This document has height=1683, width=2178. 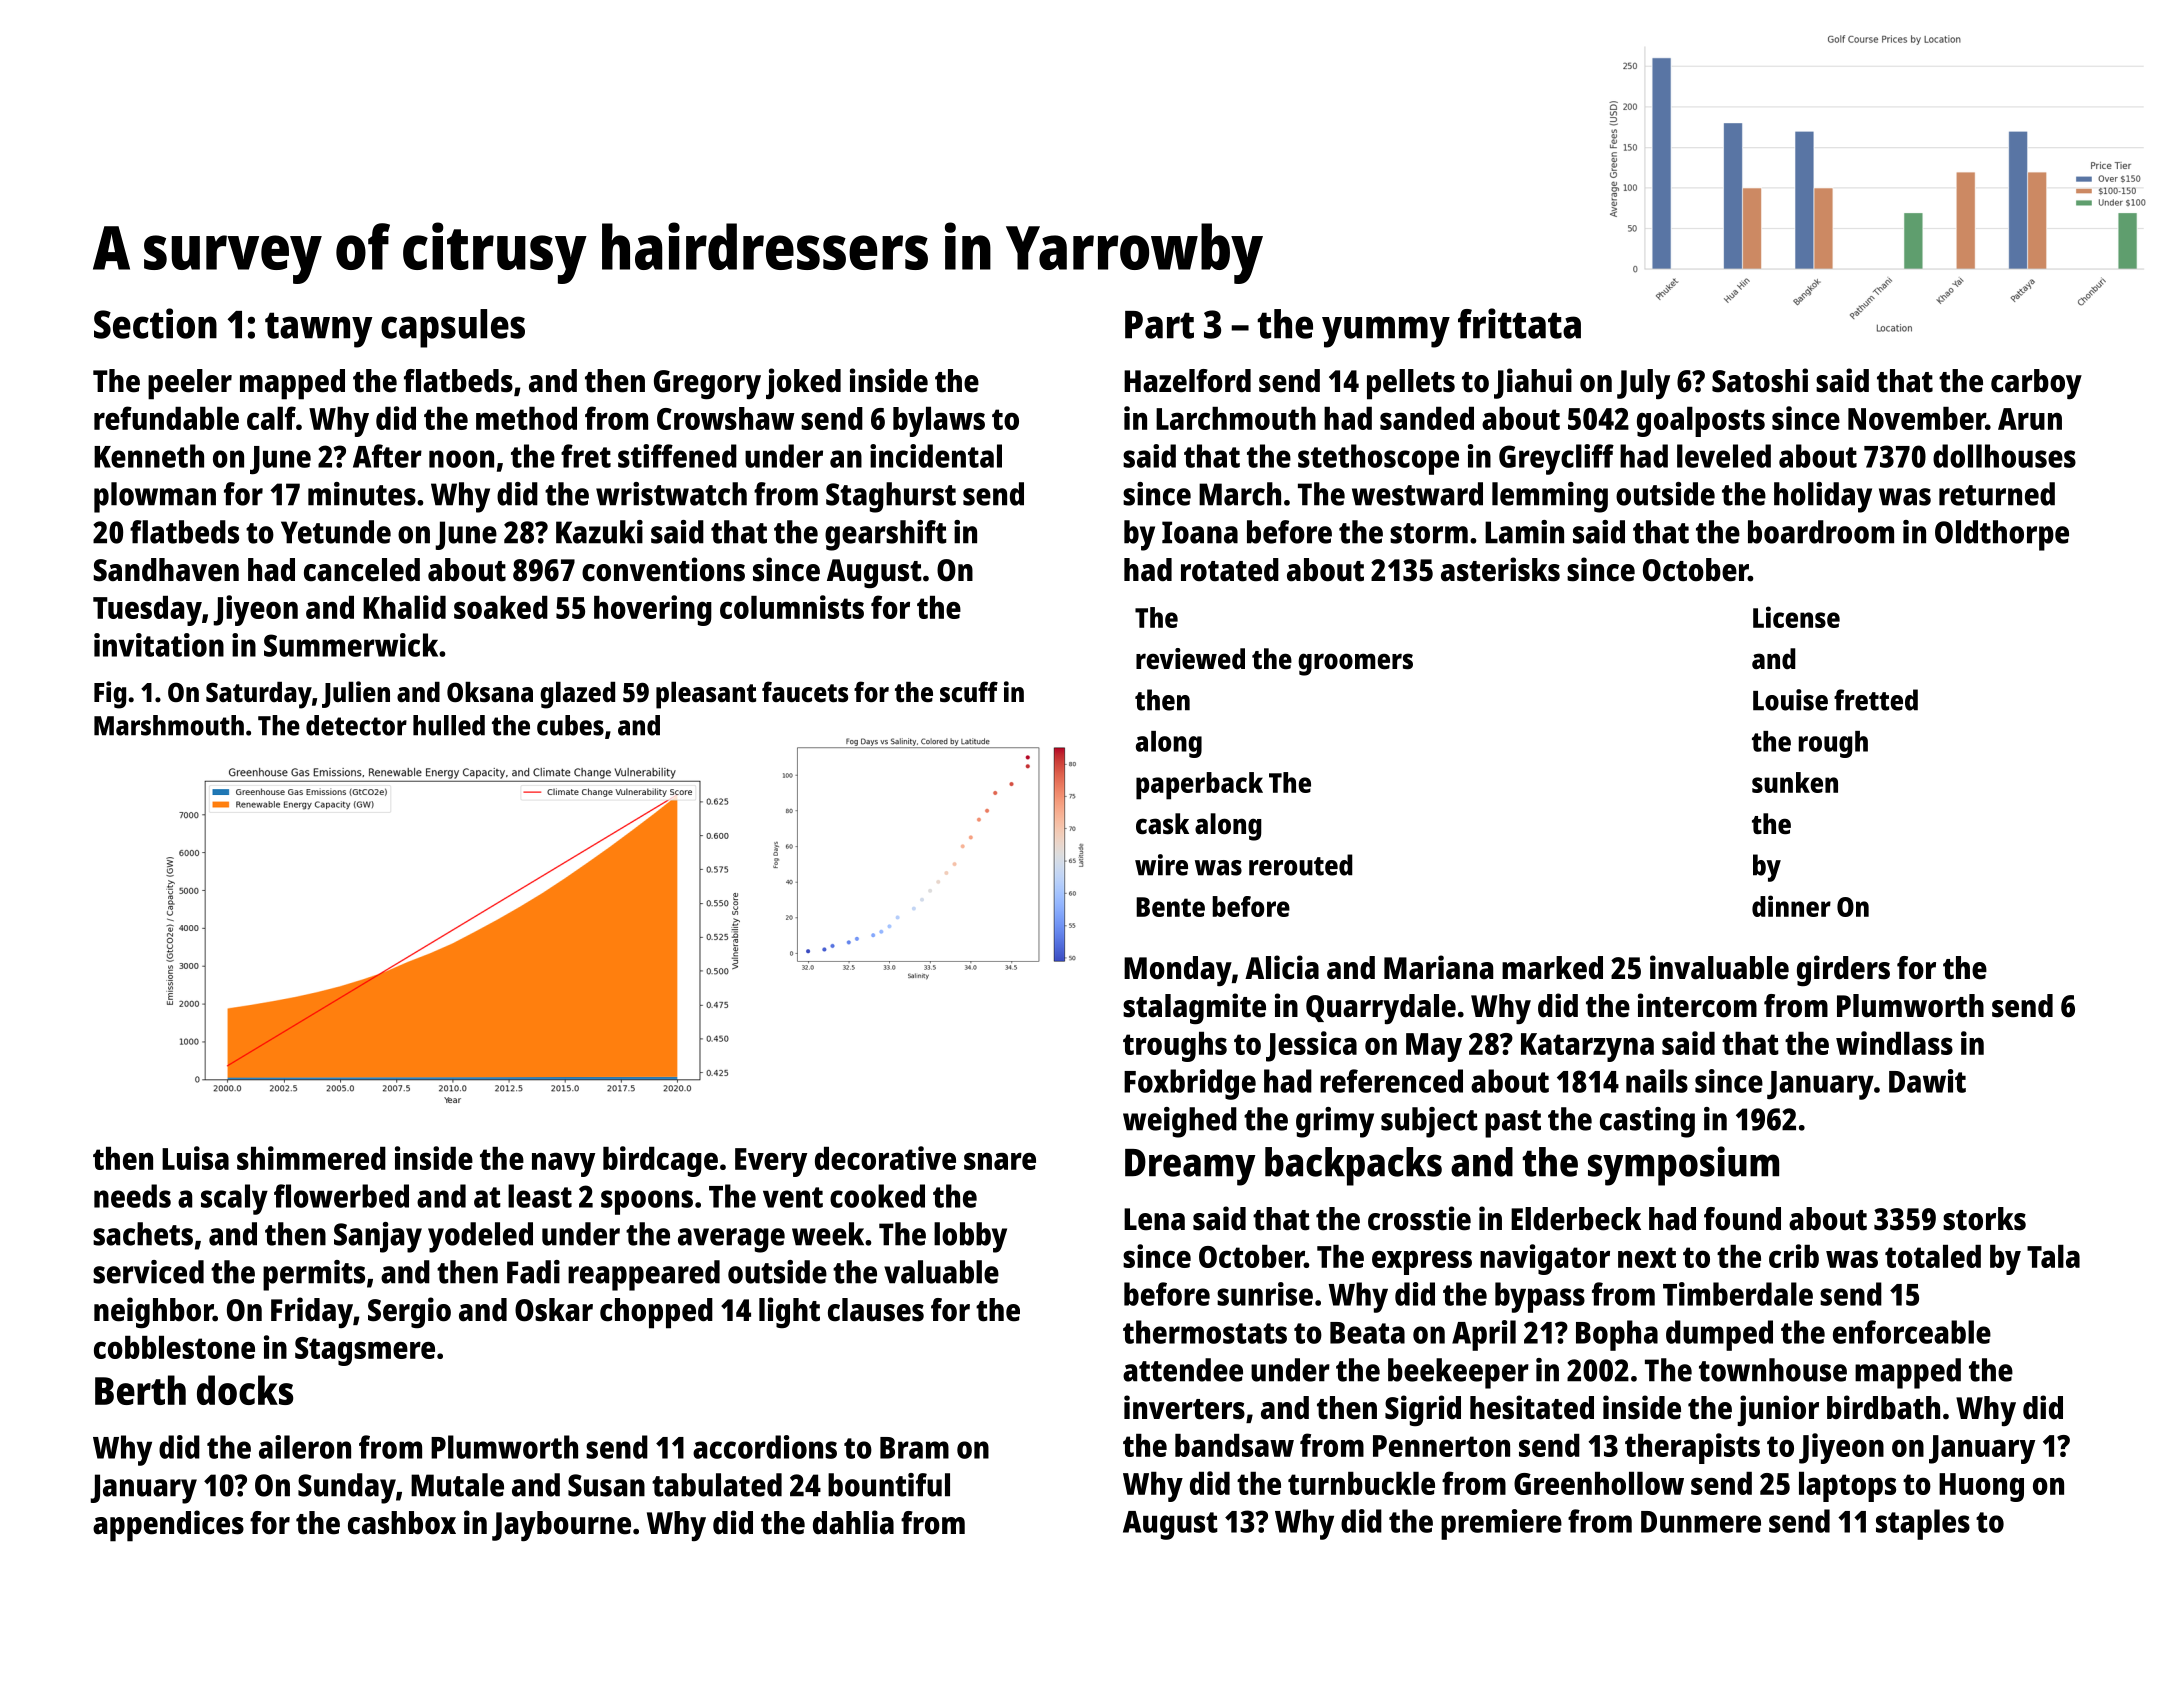 I want to click on appendices, so click(x=168, y=1526).
